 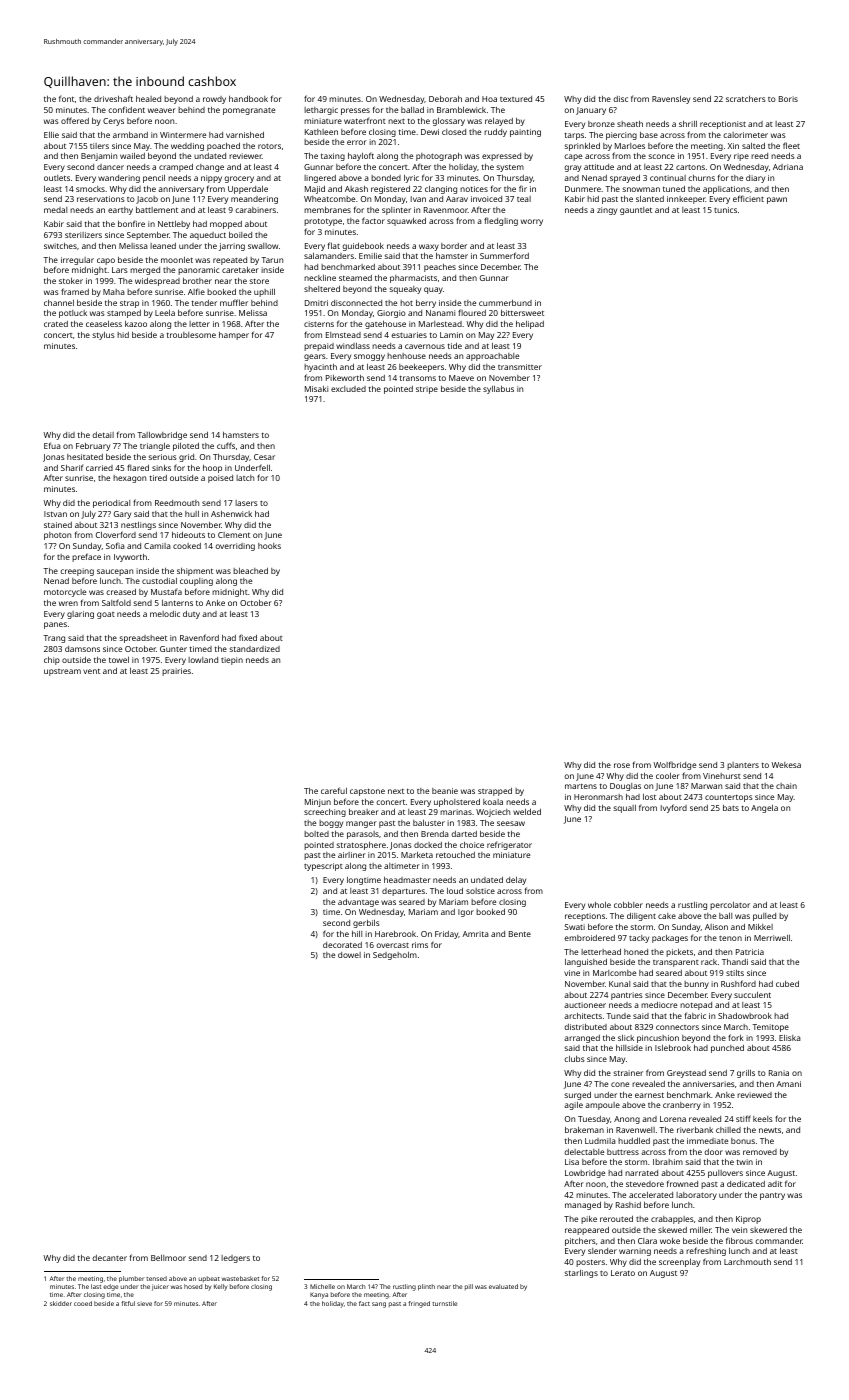 What do you see at coordinates (106, 615) in the screenshot?
I see `goat` at bounding box center [106, 615].
